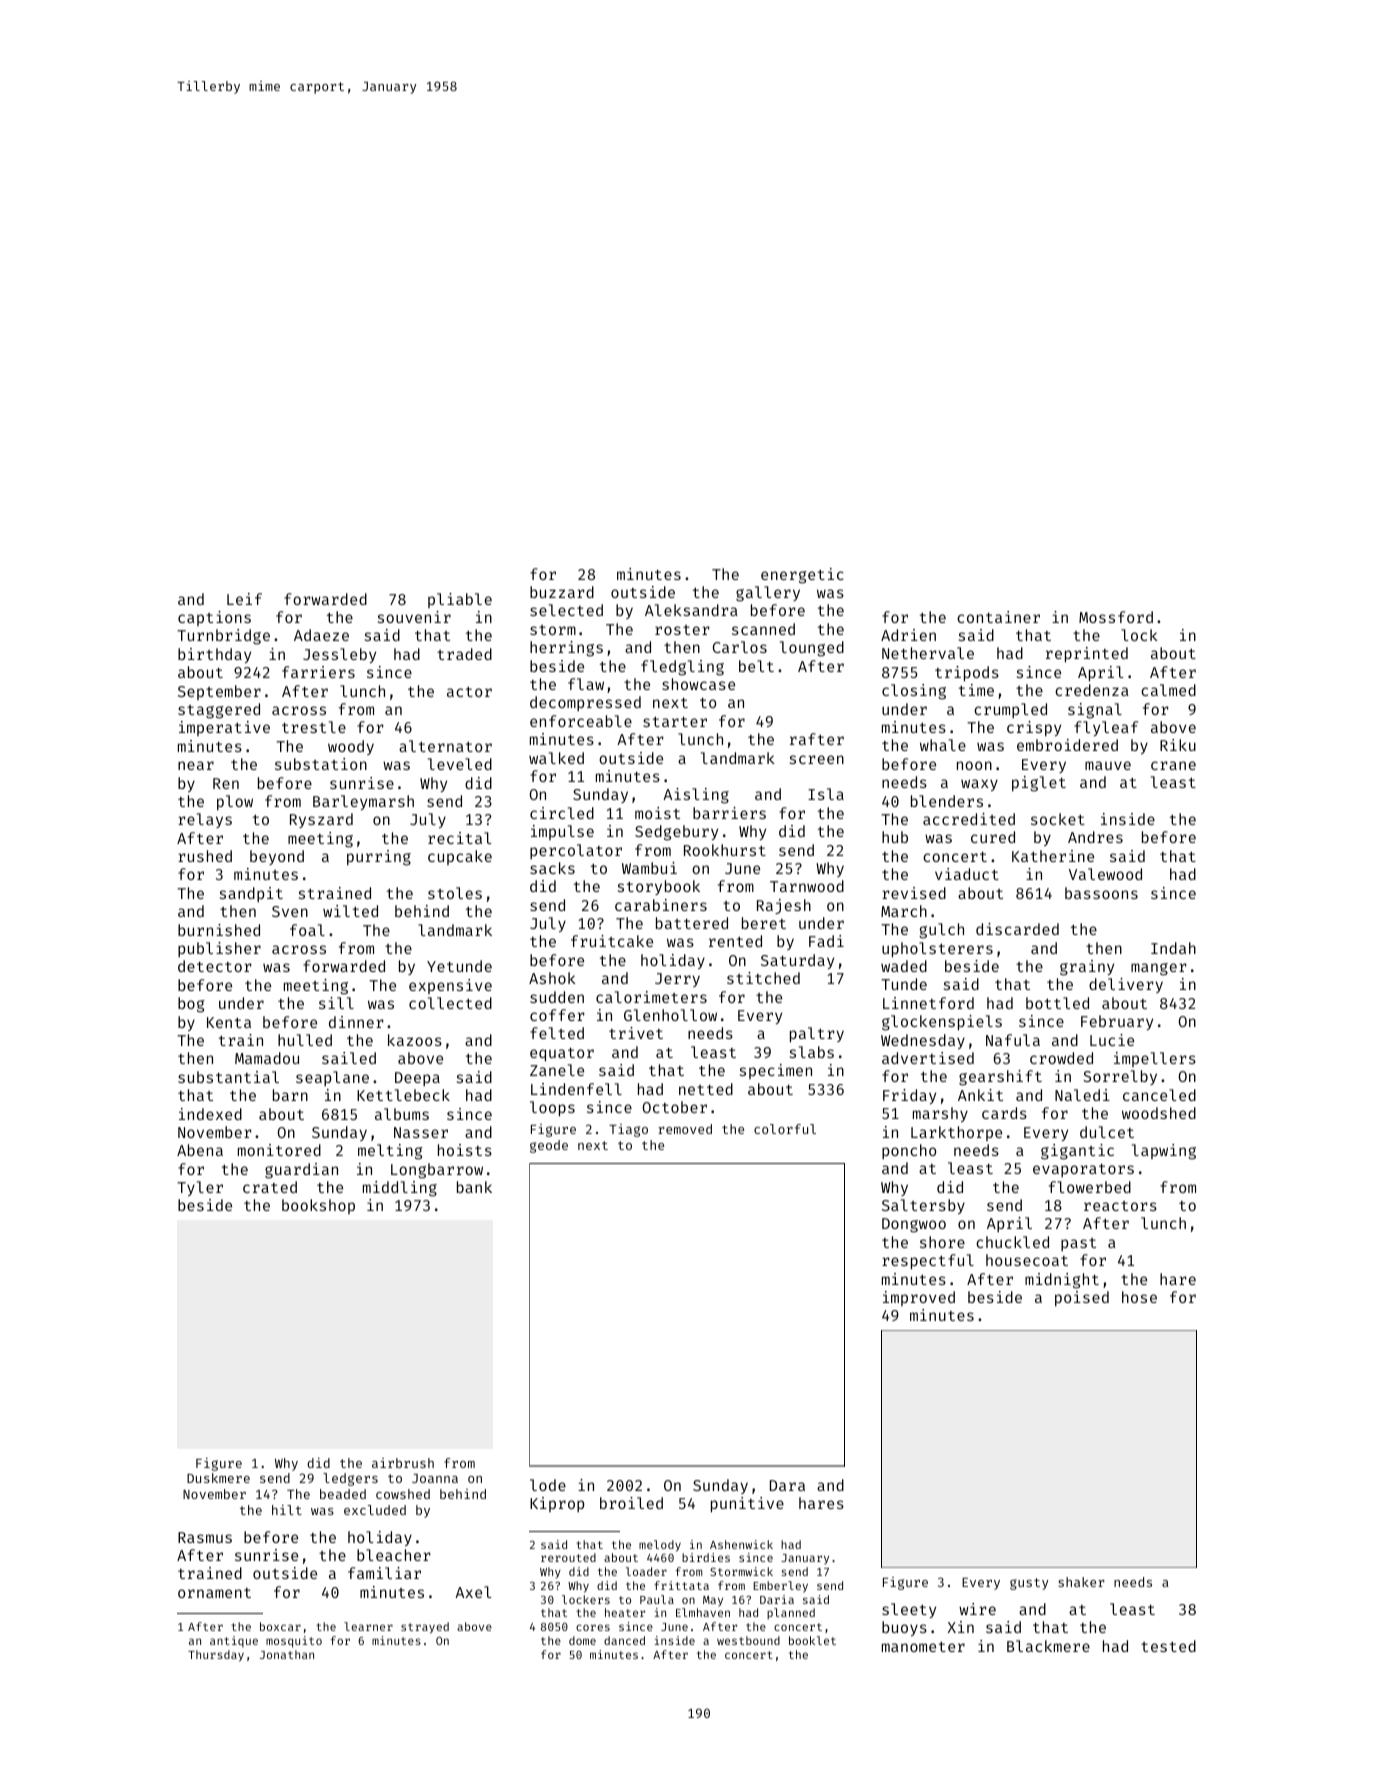 The height and width of the screenshot is (1778, 1374). I want to click on antique, so click(234, 1642).
